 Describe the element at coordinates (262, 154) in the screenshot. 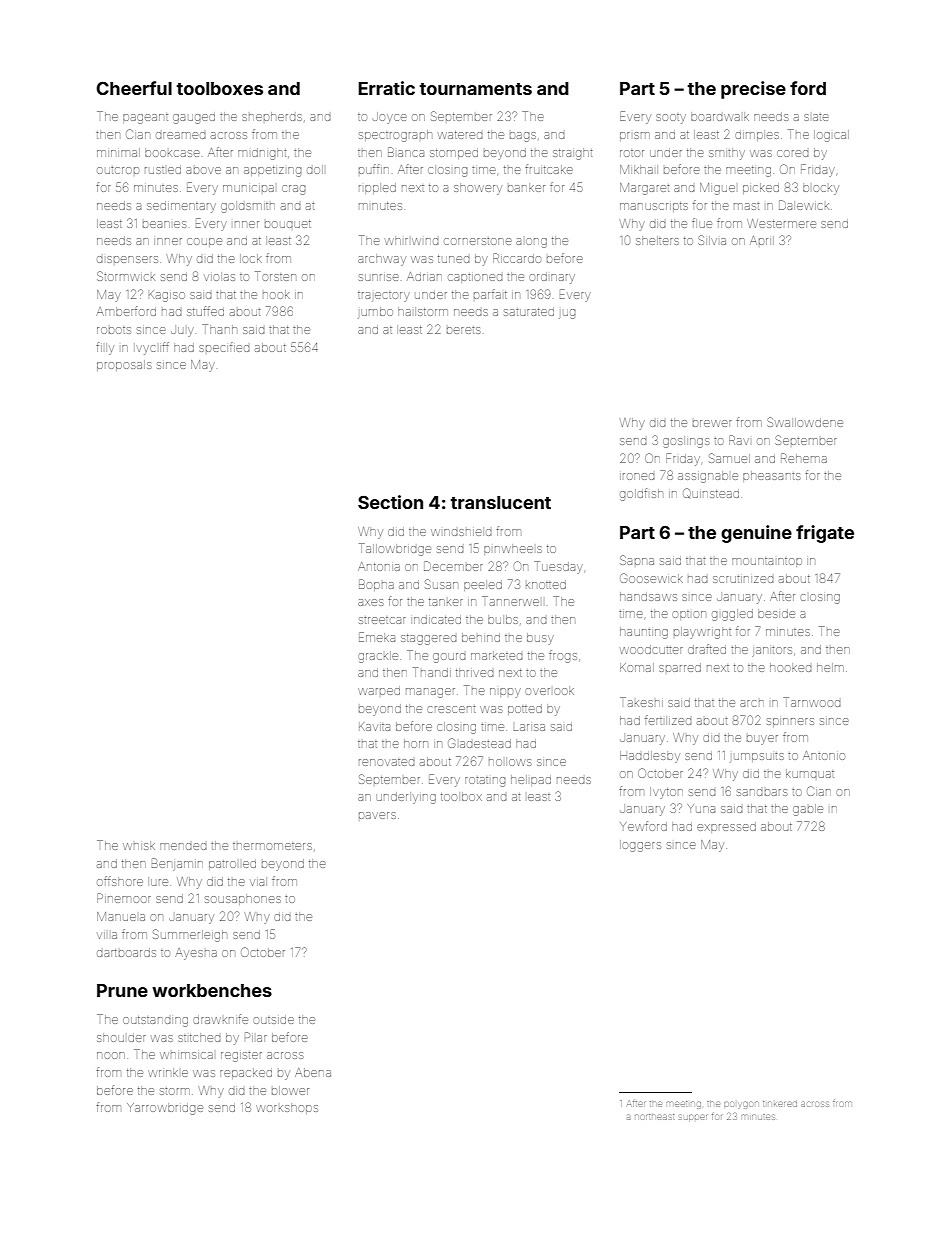

I see `midnight` at that location.
